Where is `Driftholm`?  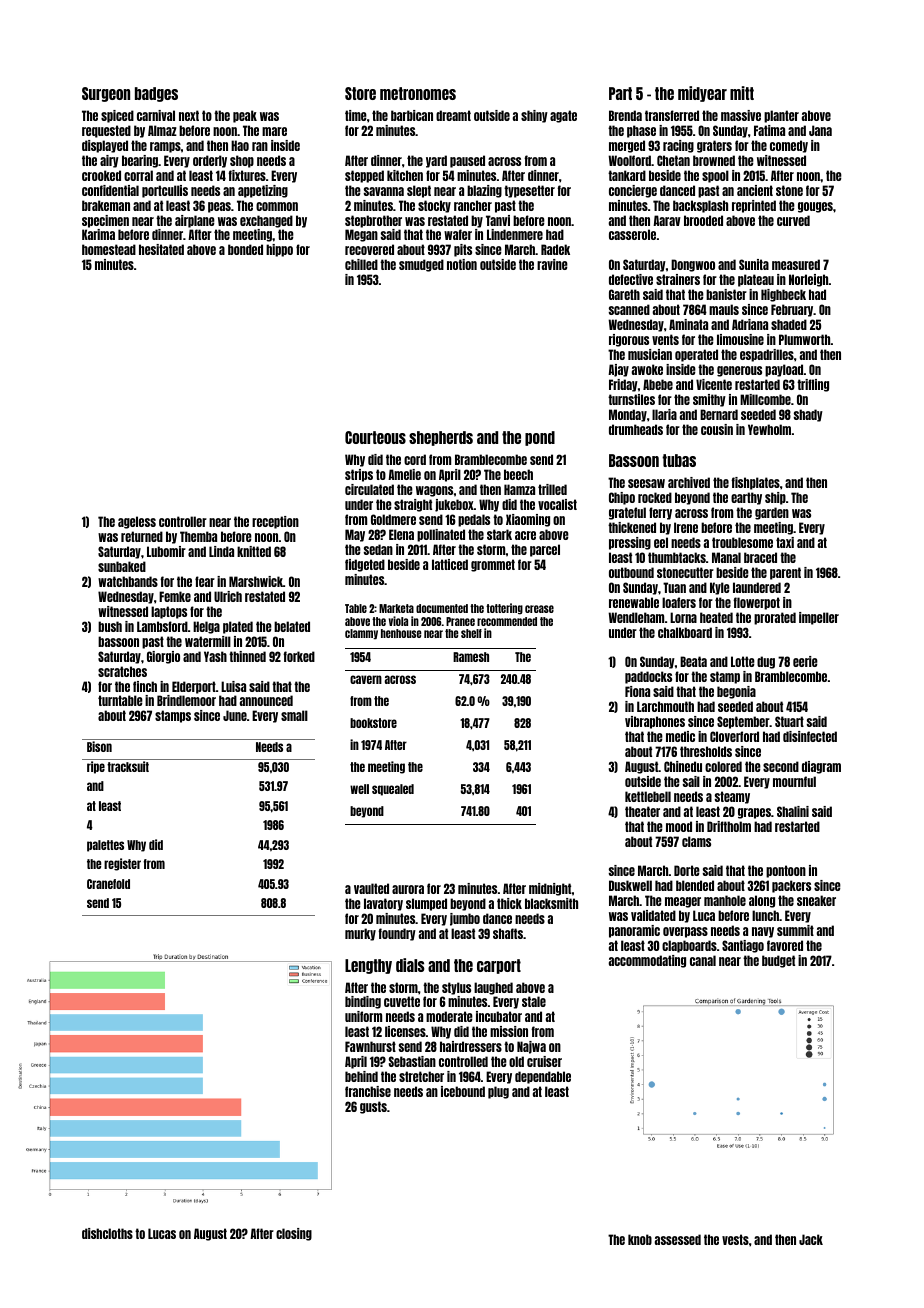
Driftholm is located at coordinates (729, 826).
